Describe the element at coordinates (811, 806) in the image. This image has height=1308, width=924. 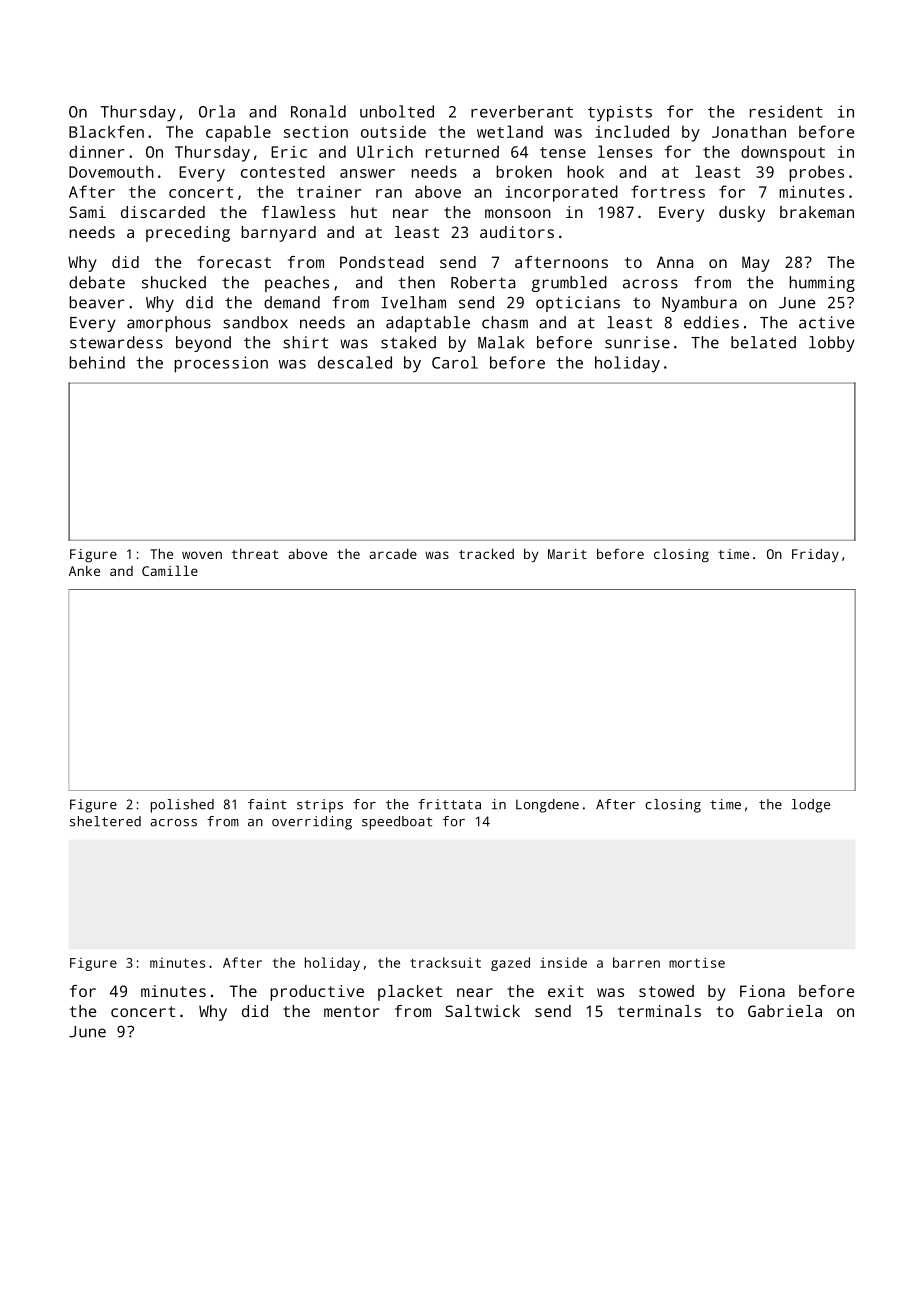
I see `lodge` at that location.
